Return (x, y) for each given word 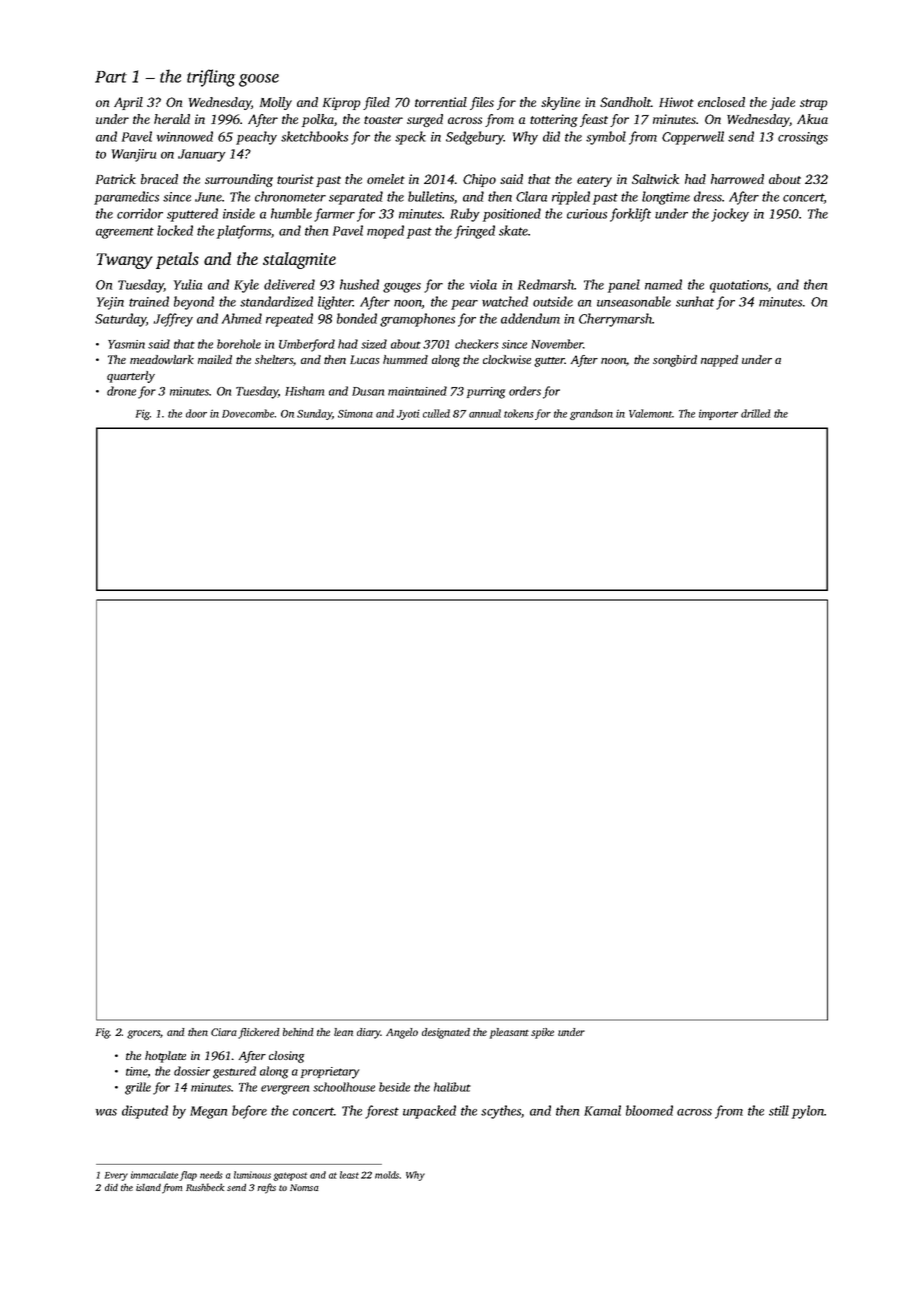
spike (542, 1033)
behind (298, 1032)
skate (513, 230)
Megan (208, 1112)
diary (369, 1033)
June (208, 197)
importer (718, 414)
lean (343, 1032)
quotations (739, 286)
